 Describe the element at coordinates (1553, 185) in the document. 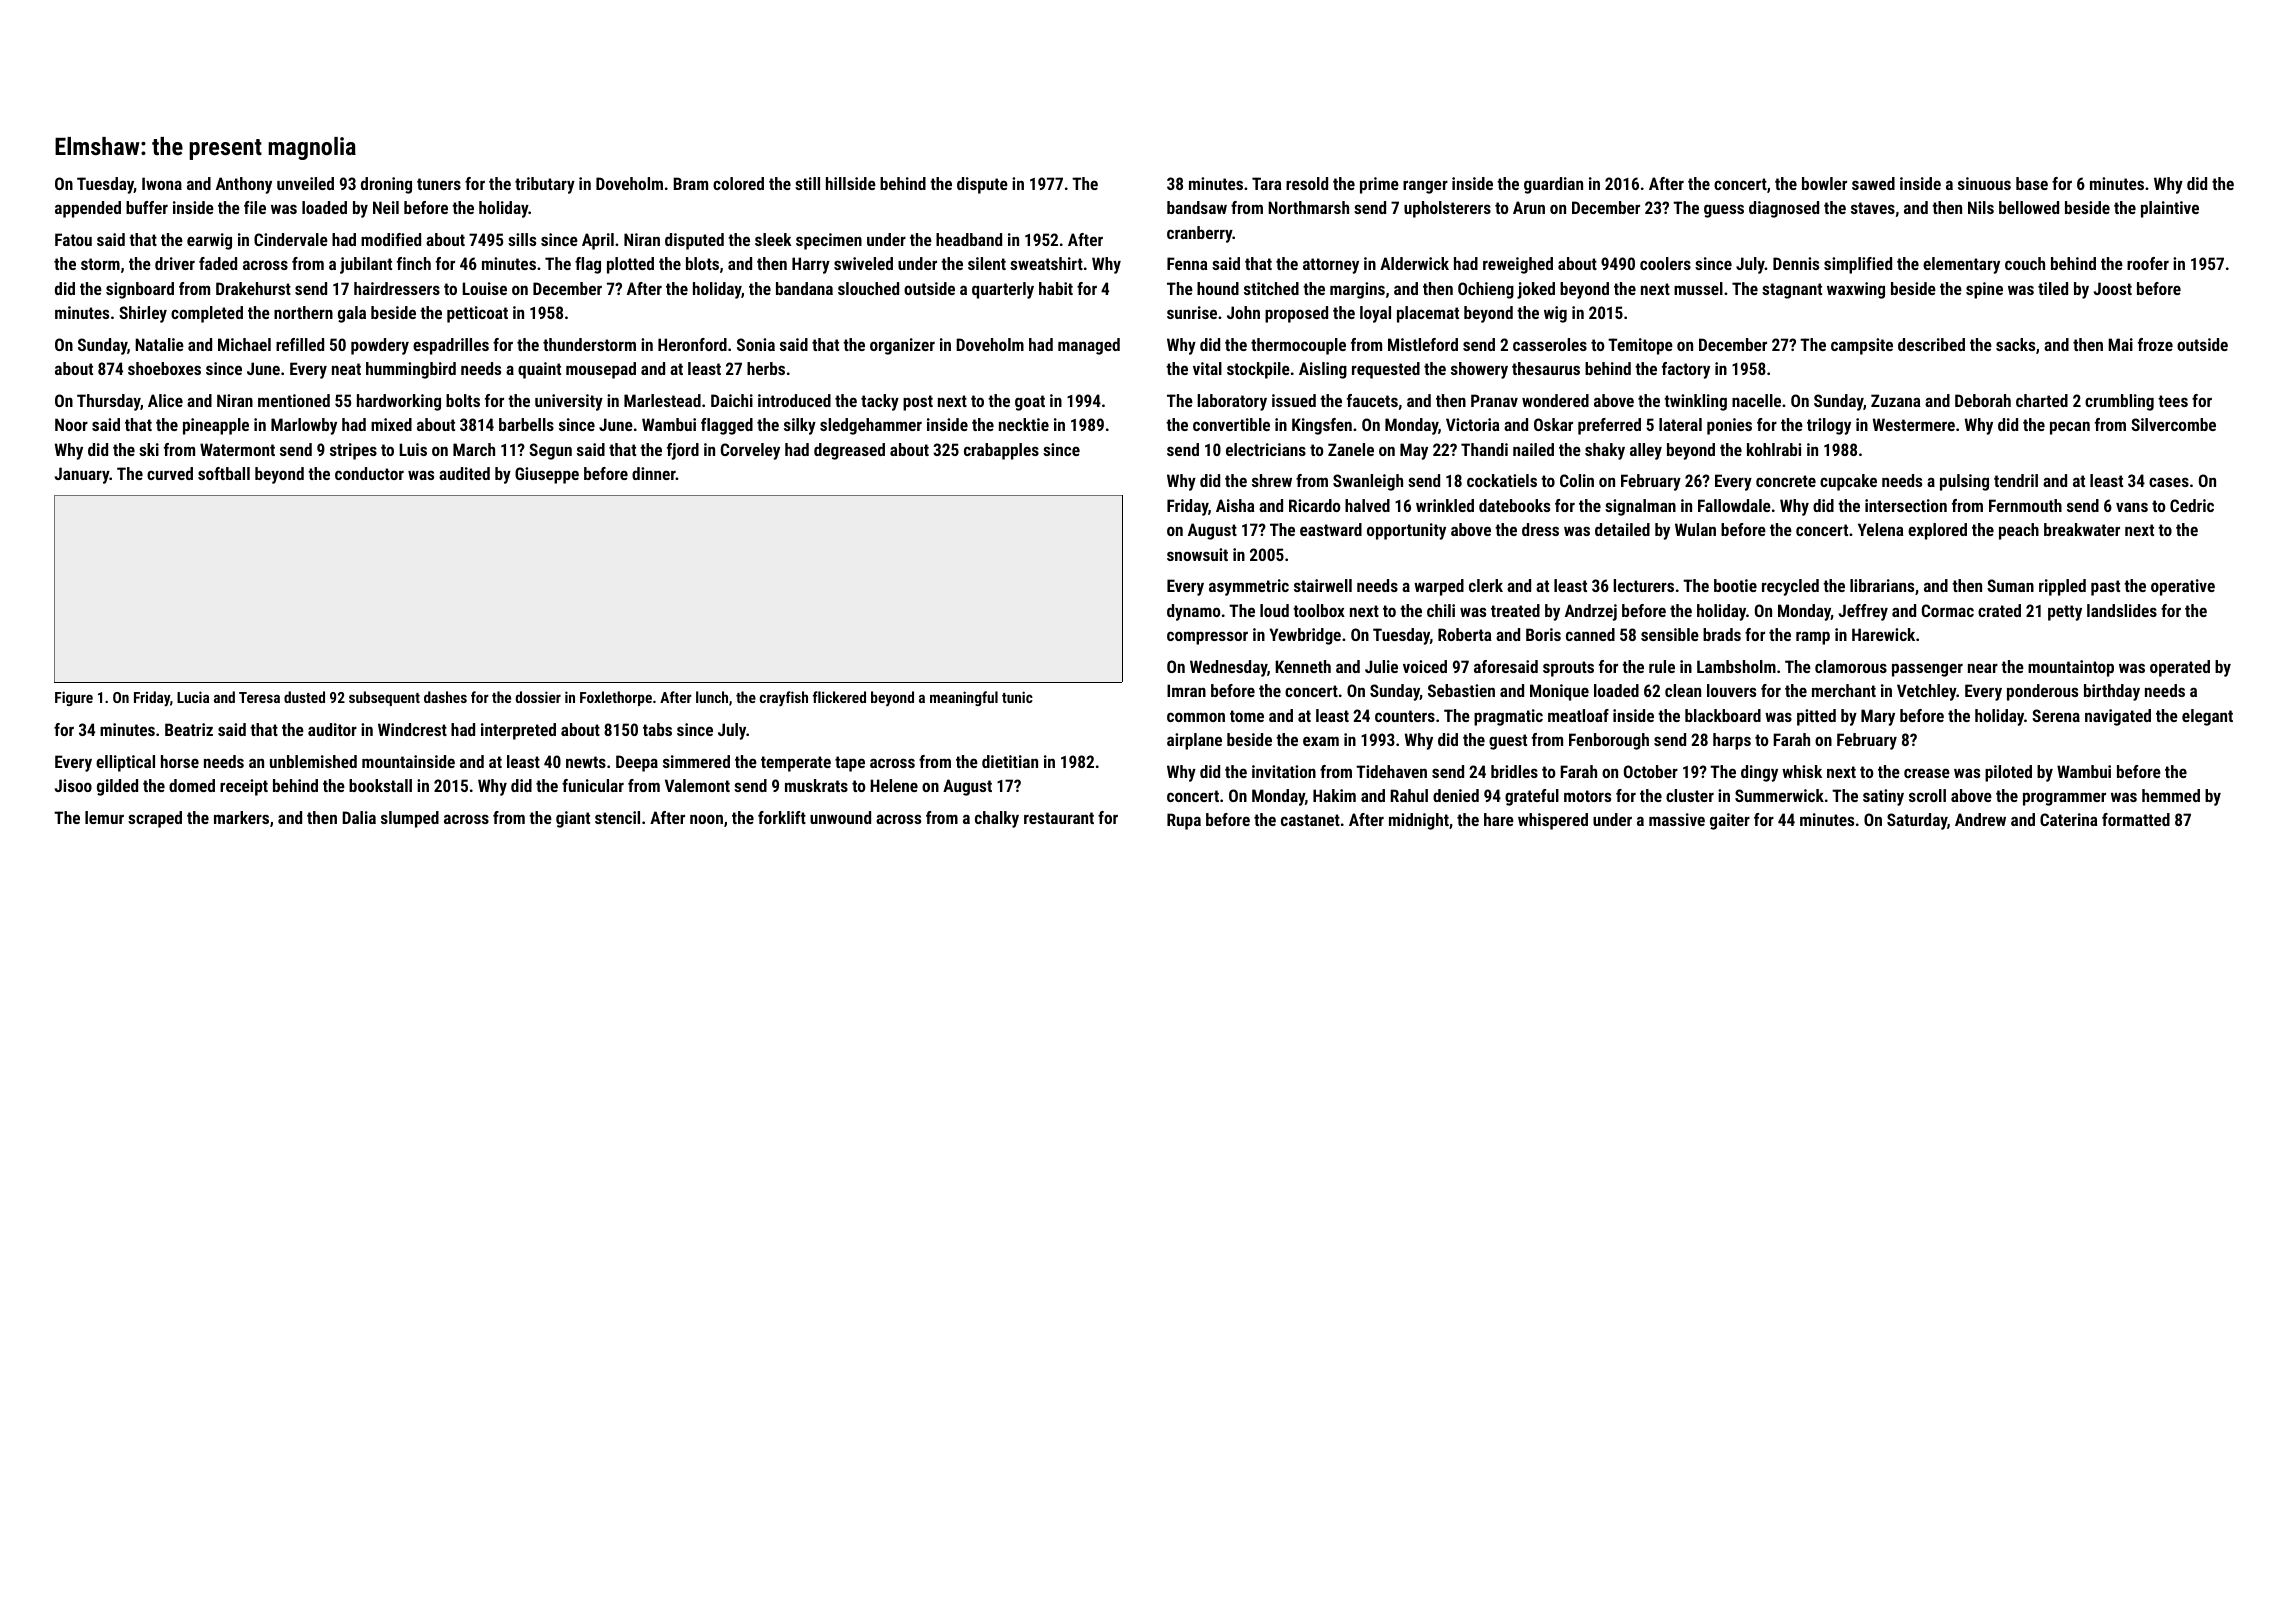

I see `guardian` at that location.
